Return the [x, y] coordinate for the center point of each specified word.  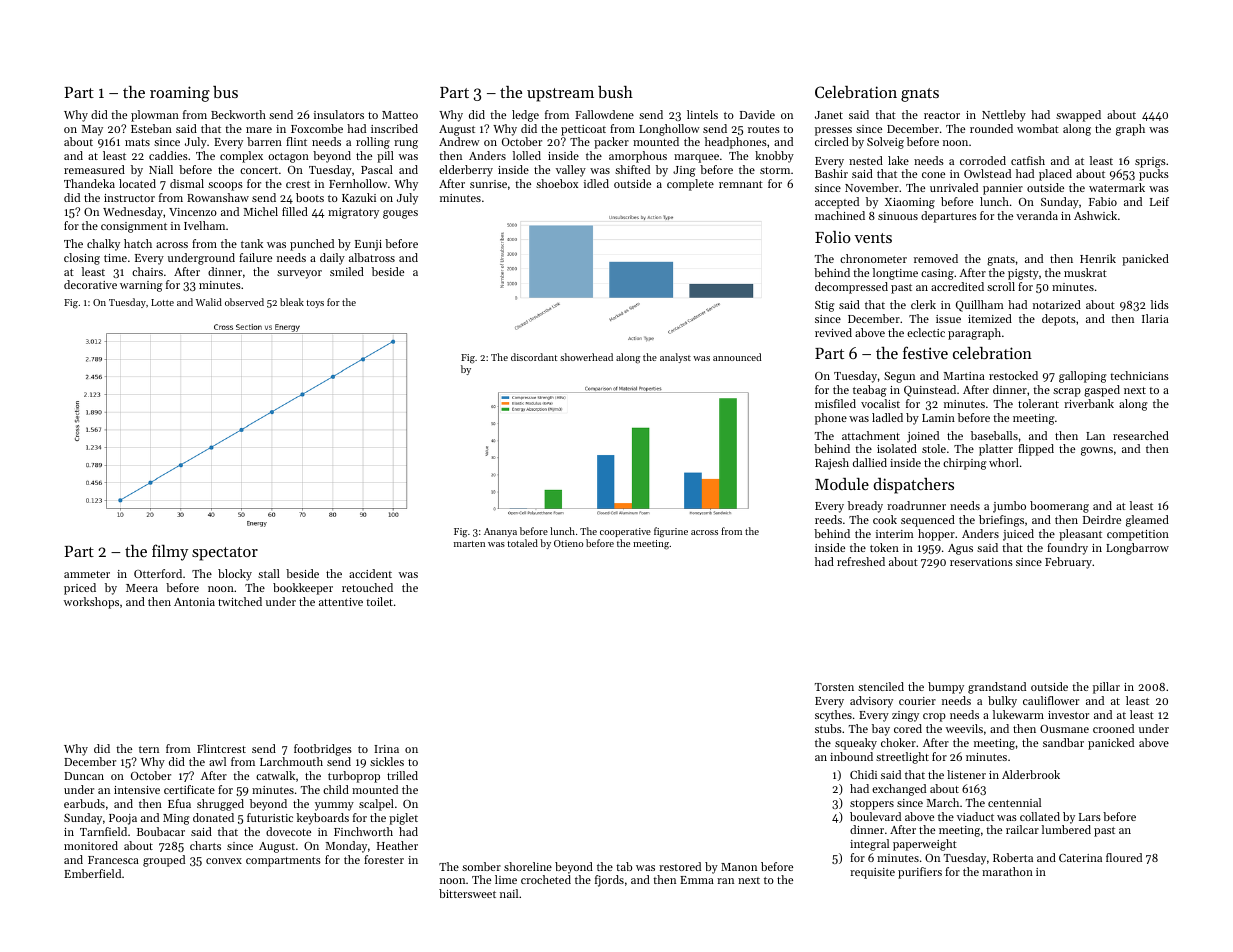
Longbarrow [1137, 549]
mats [137, 142]
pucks [1154, 175]
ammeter [87, 574]
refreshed [861, 561]
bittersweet [467, 893]
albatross [372, 257]
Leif [1159, 201]
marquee [696, 158]
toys [315, 304]
